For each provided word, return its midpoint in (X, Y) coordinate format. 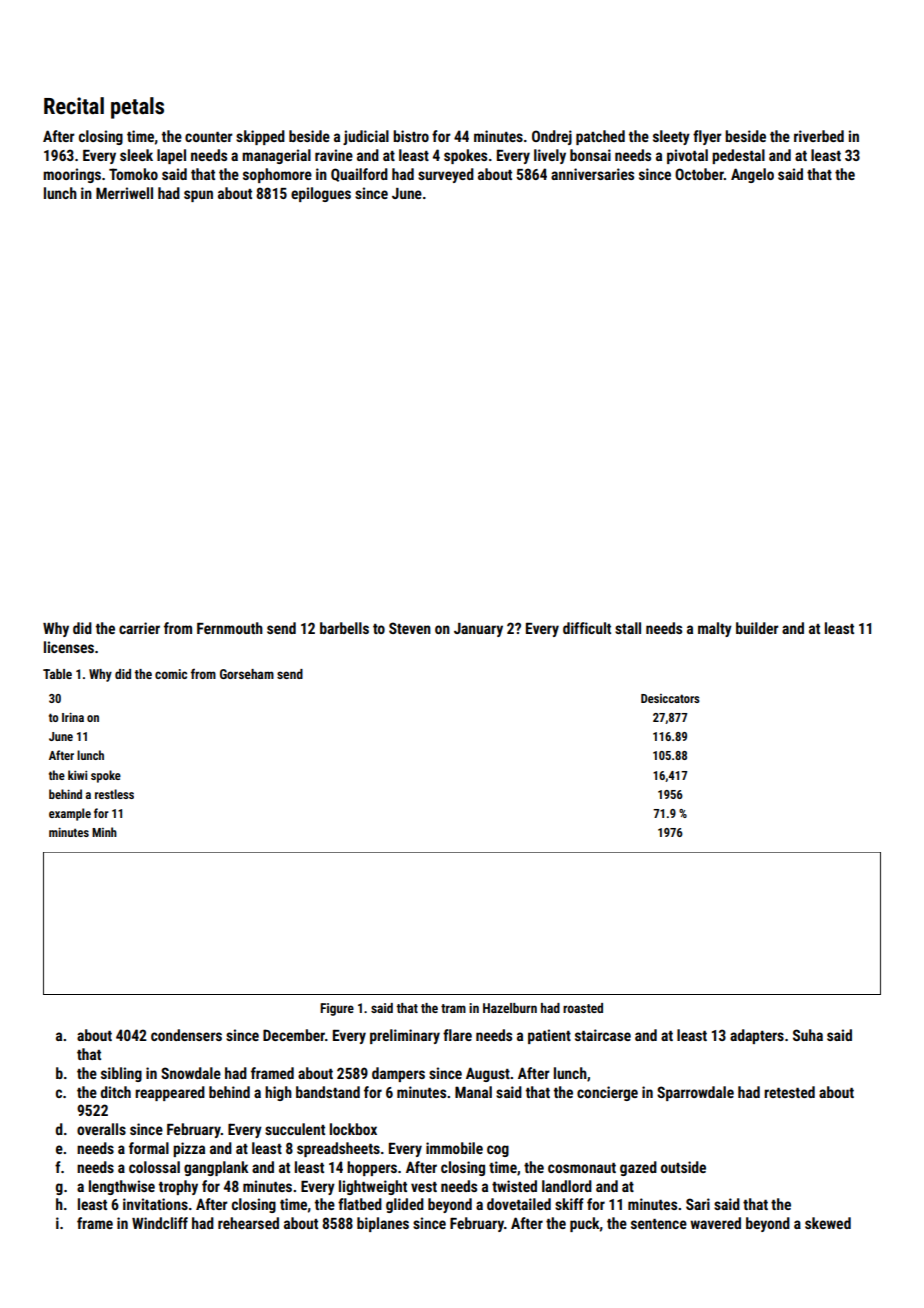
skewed (828, 1223)
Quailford (359, 175)
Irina (73, 717)
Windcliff (160, 1223)
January (478, 630)
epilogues (321, 194)
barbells (344, 628)
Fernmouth (230, 628)
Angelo (752, 175)
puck (585, 1224)
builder (757, 628)
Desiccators (670, 698)
